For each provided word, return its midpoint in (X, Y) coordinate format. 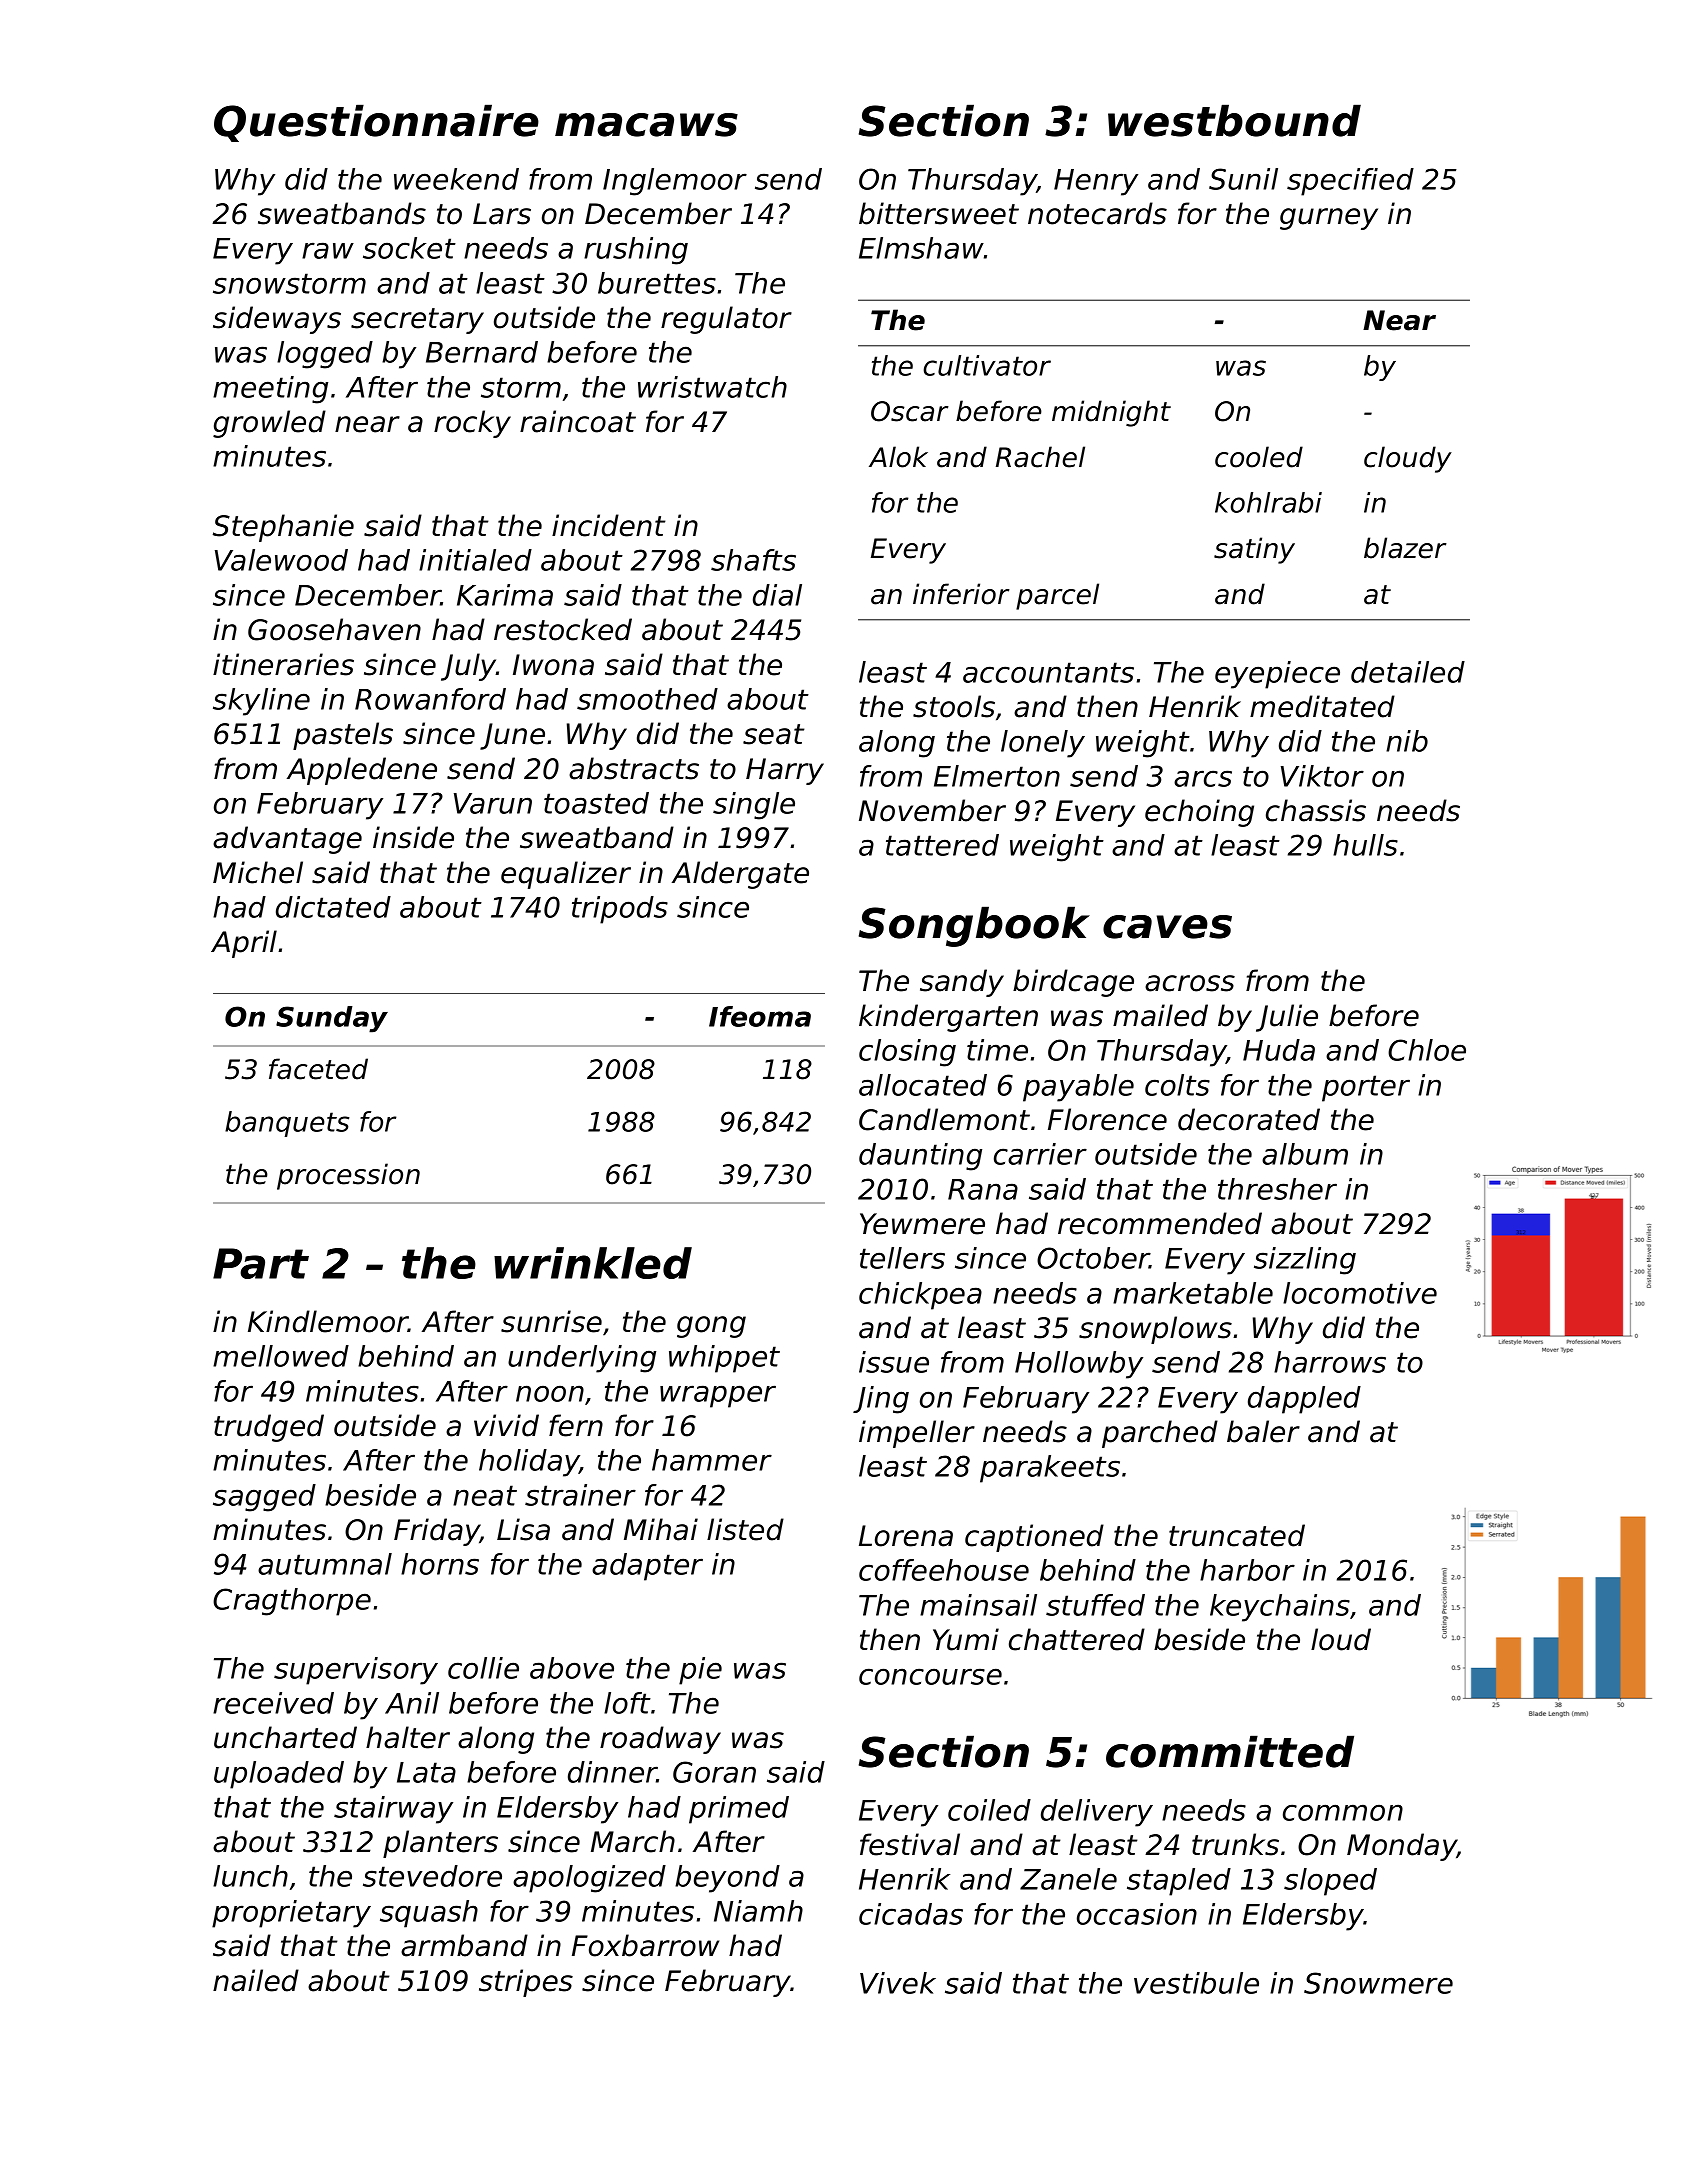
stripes (526, 1983)
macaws (646, 125)
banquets (287, 1124)
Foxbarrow (645, 1945)
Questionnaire (376, 123)
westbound (1234, 120)
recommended (1160, 1223)
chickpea (920, 1296)
